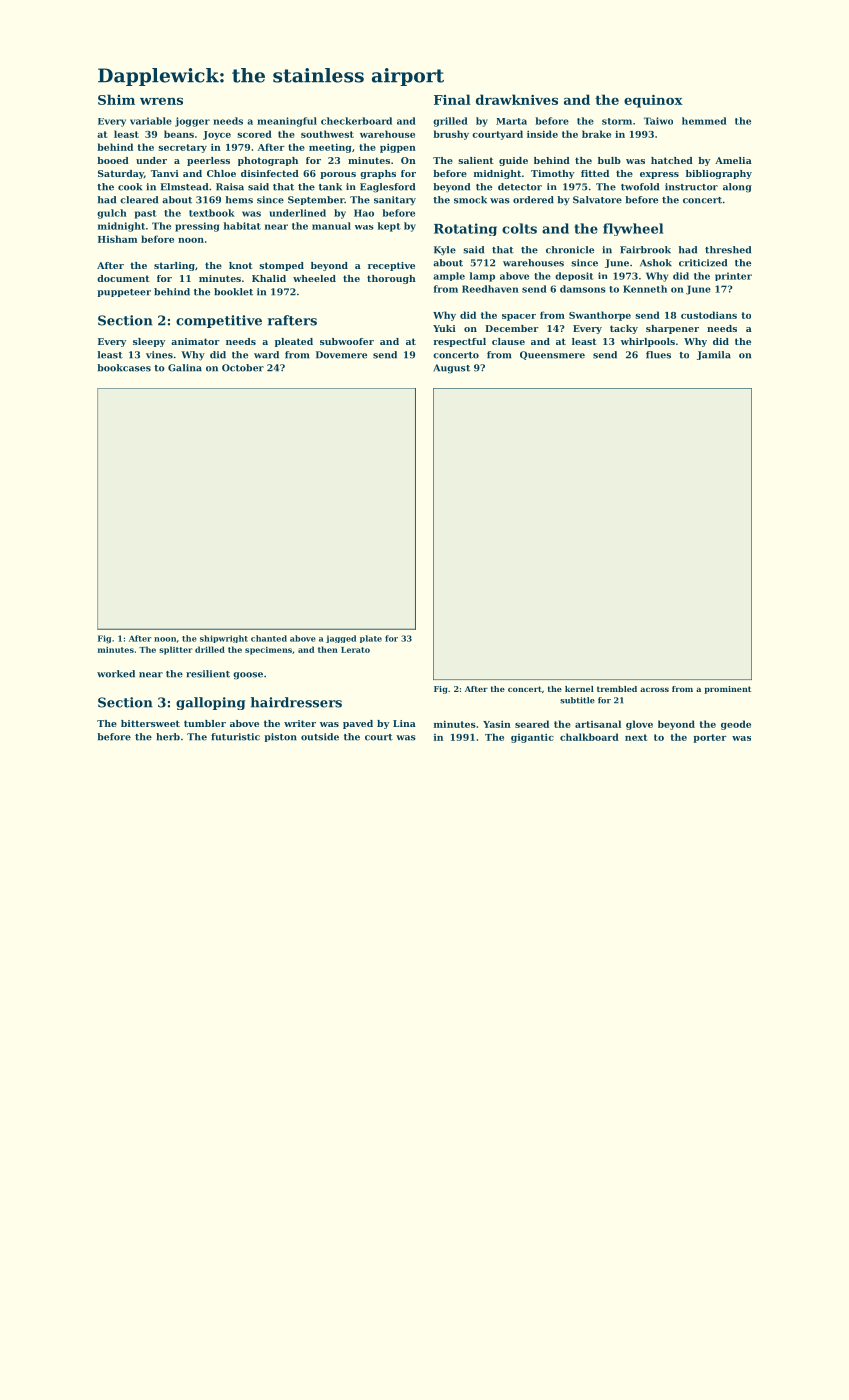  What do you see at coordinates (617, 121) in the image?
I see `storm` at bounding box center [617, 121].
